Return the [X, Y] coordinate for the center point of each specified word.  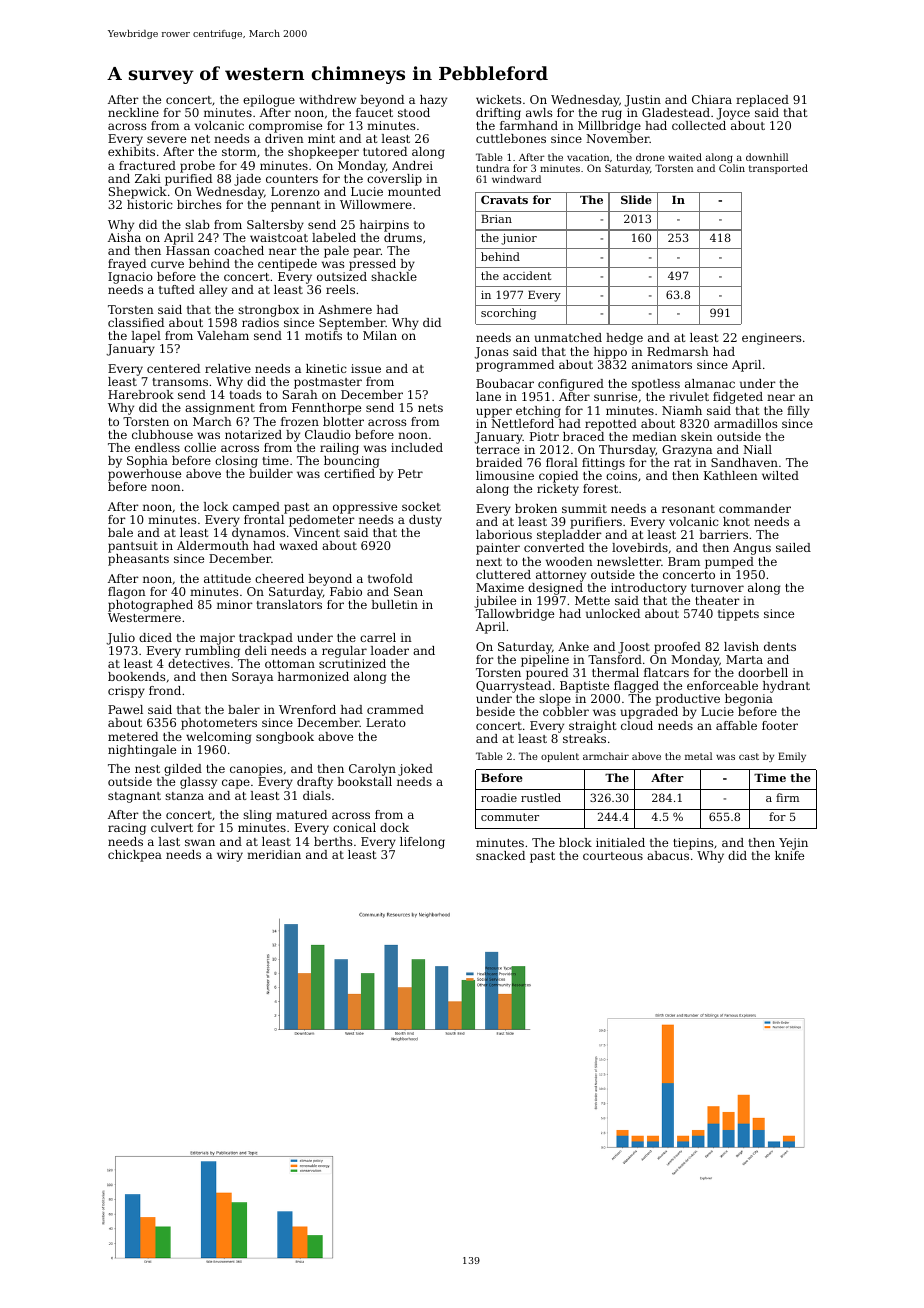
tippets [738, 615]
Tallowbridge [515, 615]
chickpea [135, 856]
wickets [498, 99]
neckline [133, 112]
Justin [642, 101]
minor [235, 604]
